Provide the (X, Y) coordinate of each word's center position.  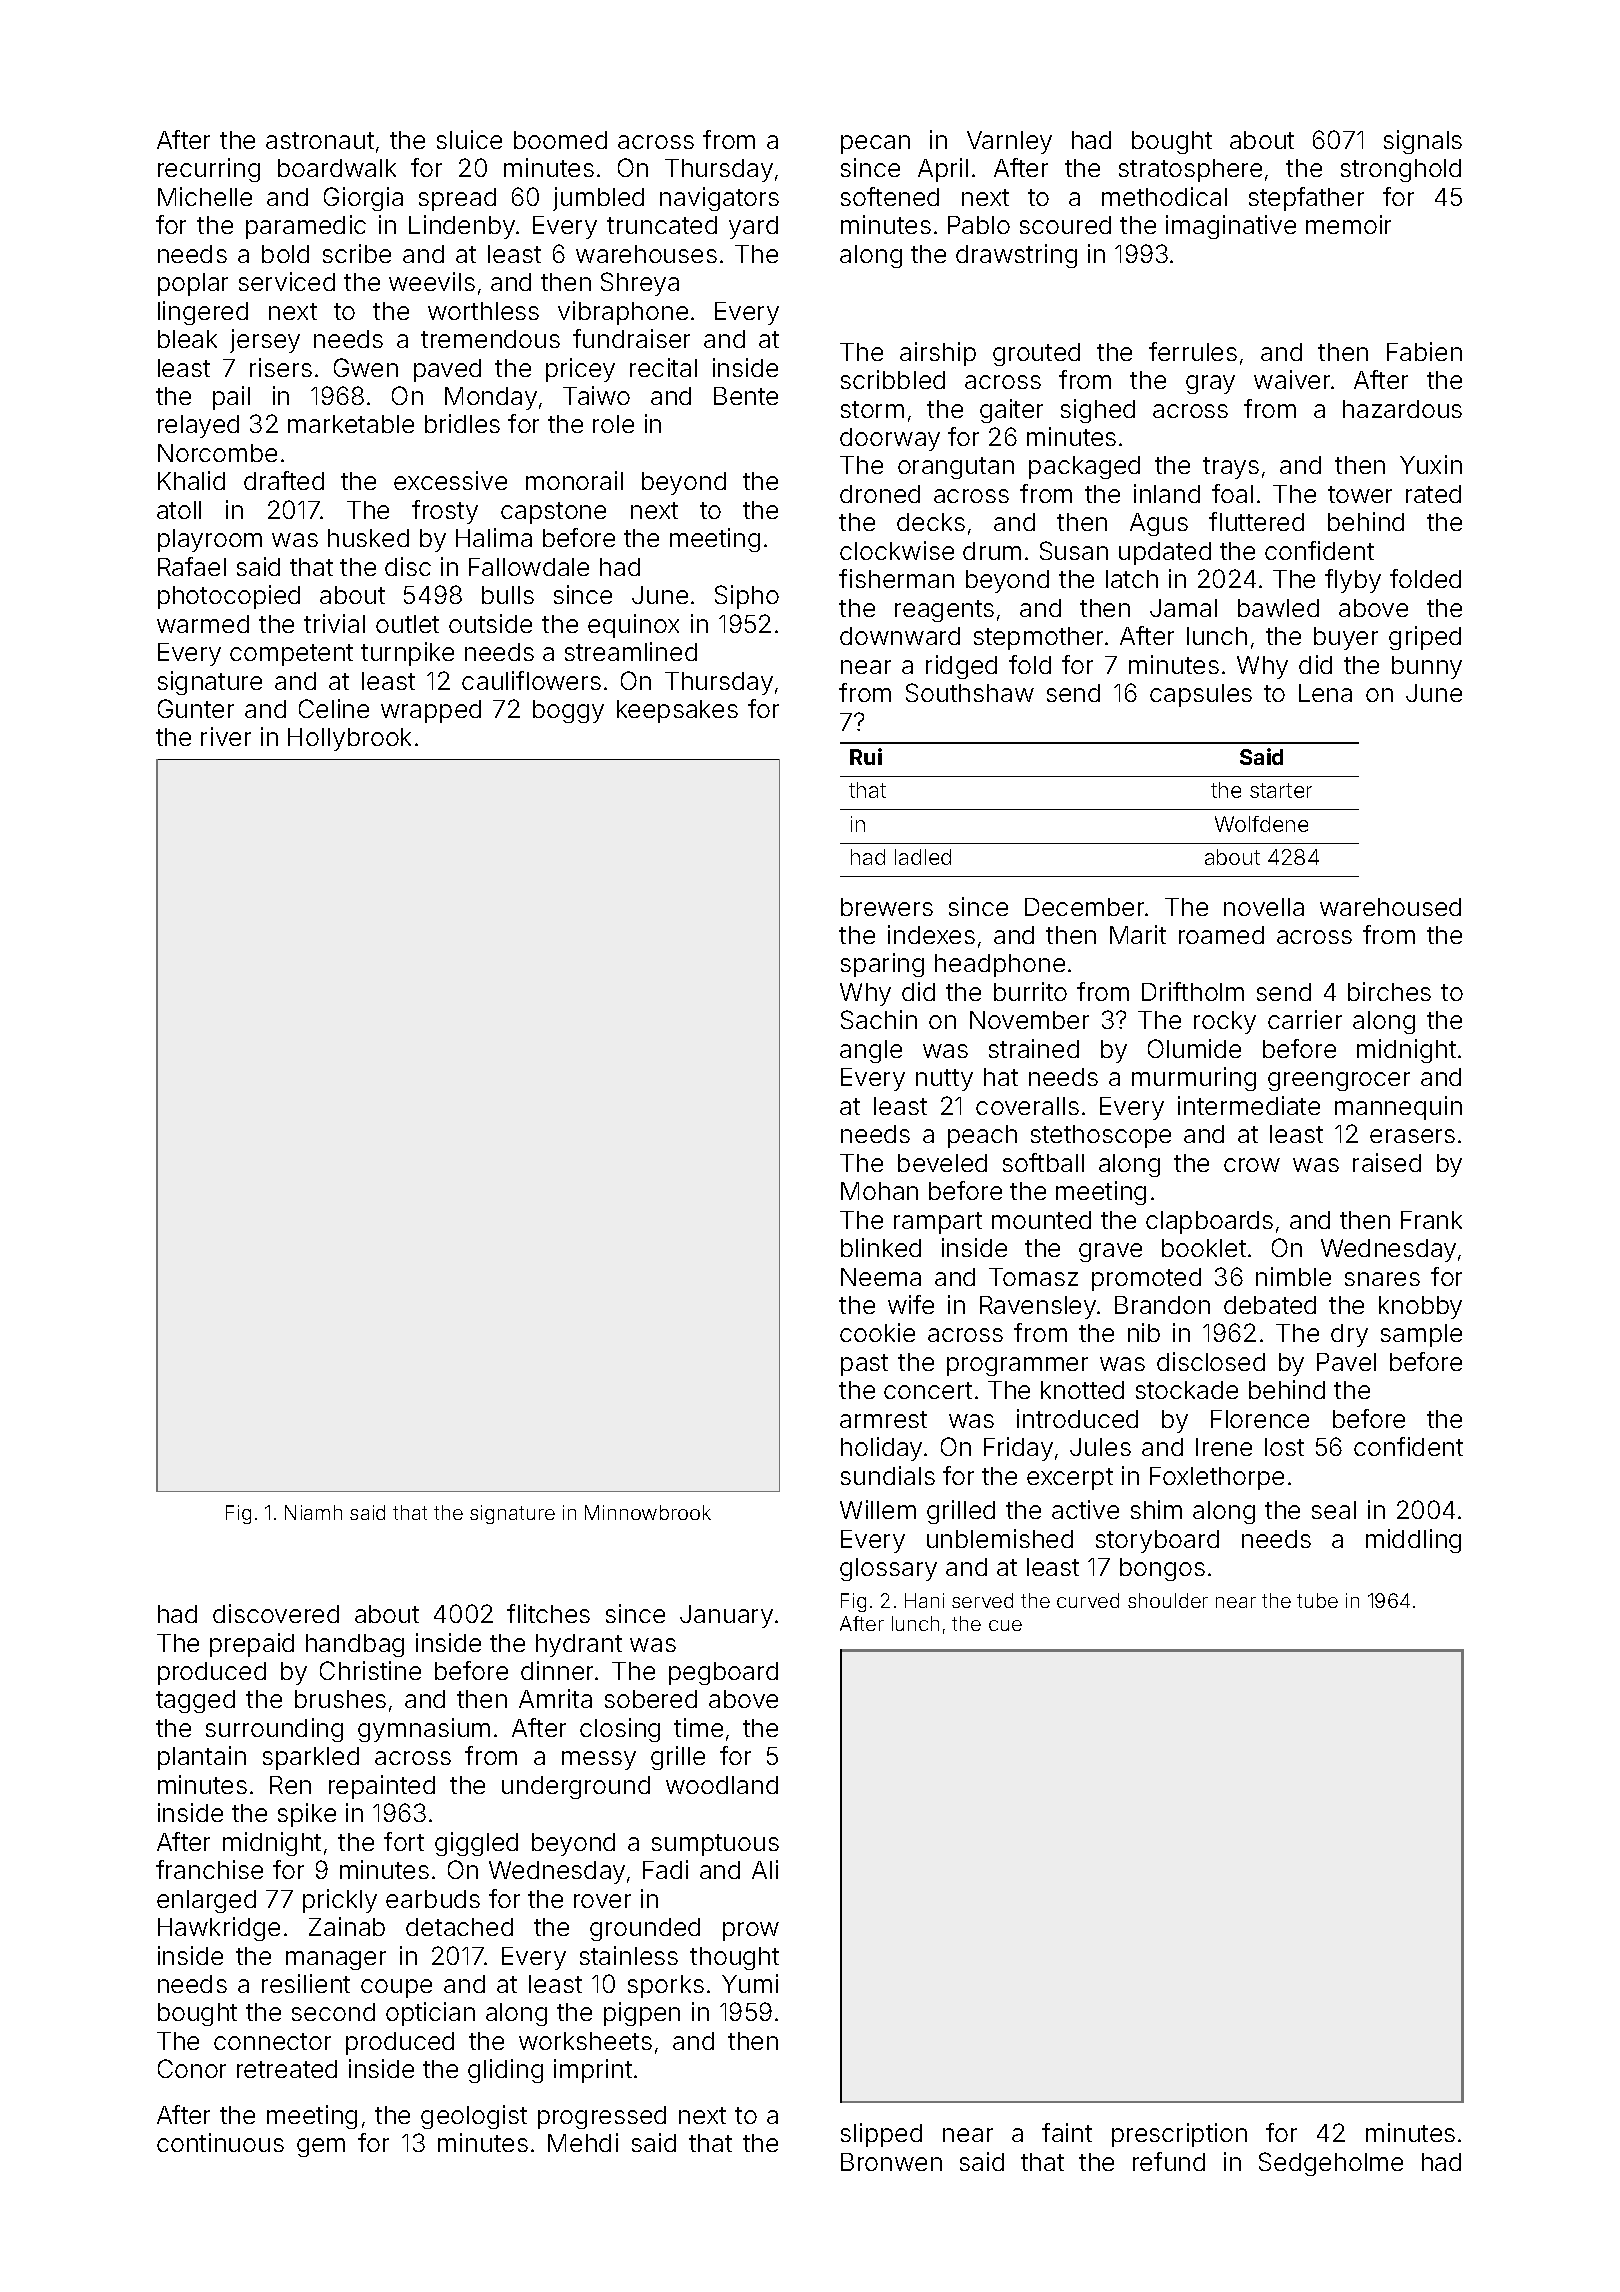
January (726, 1616)
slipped (881, 2135)
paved (447, 370)
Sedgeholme (1331, 2164)
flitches (548, 1613)
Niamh (313, 1512)
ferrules (1193, 351)
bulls (508, 595)
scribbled (893, 379)
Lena (1325, 693)
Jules (1100, 1447)
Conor (192, 2068)
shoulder (1168, 1600)
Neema (881, 1277)
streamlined (631, 651)
